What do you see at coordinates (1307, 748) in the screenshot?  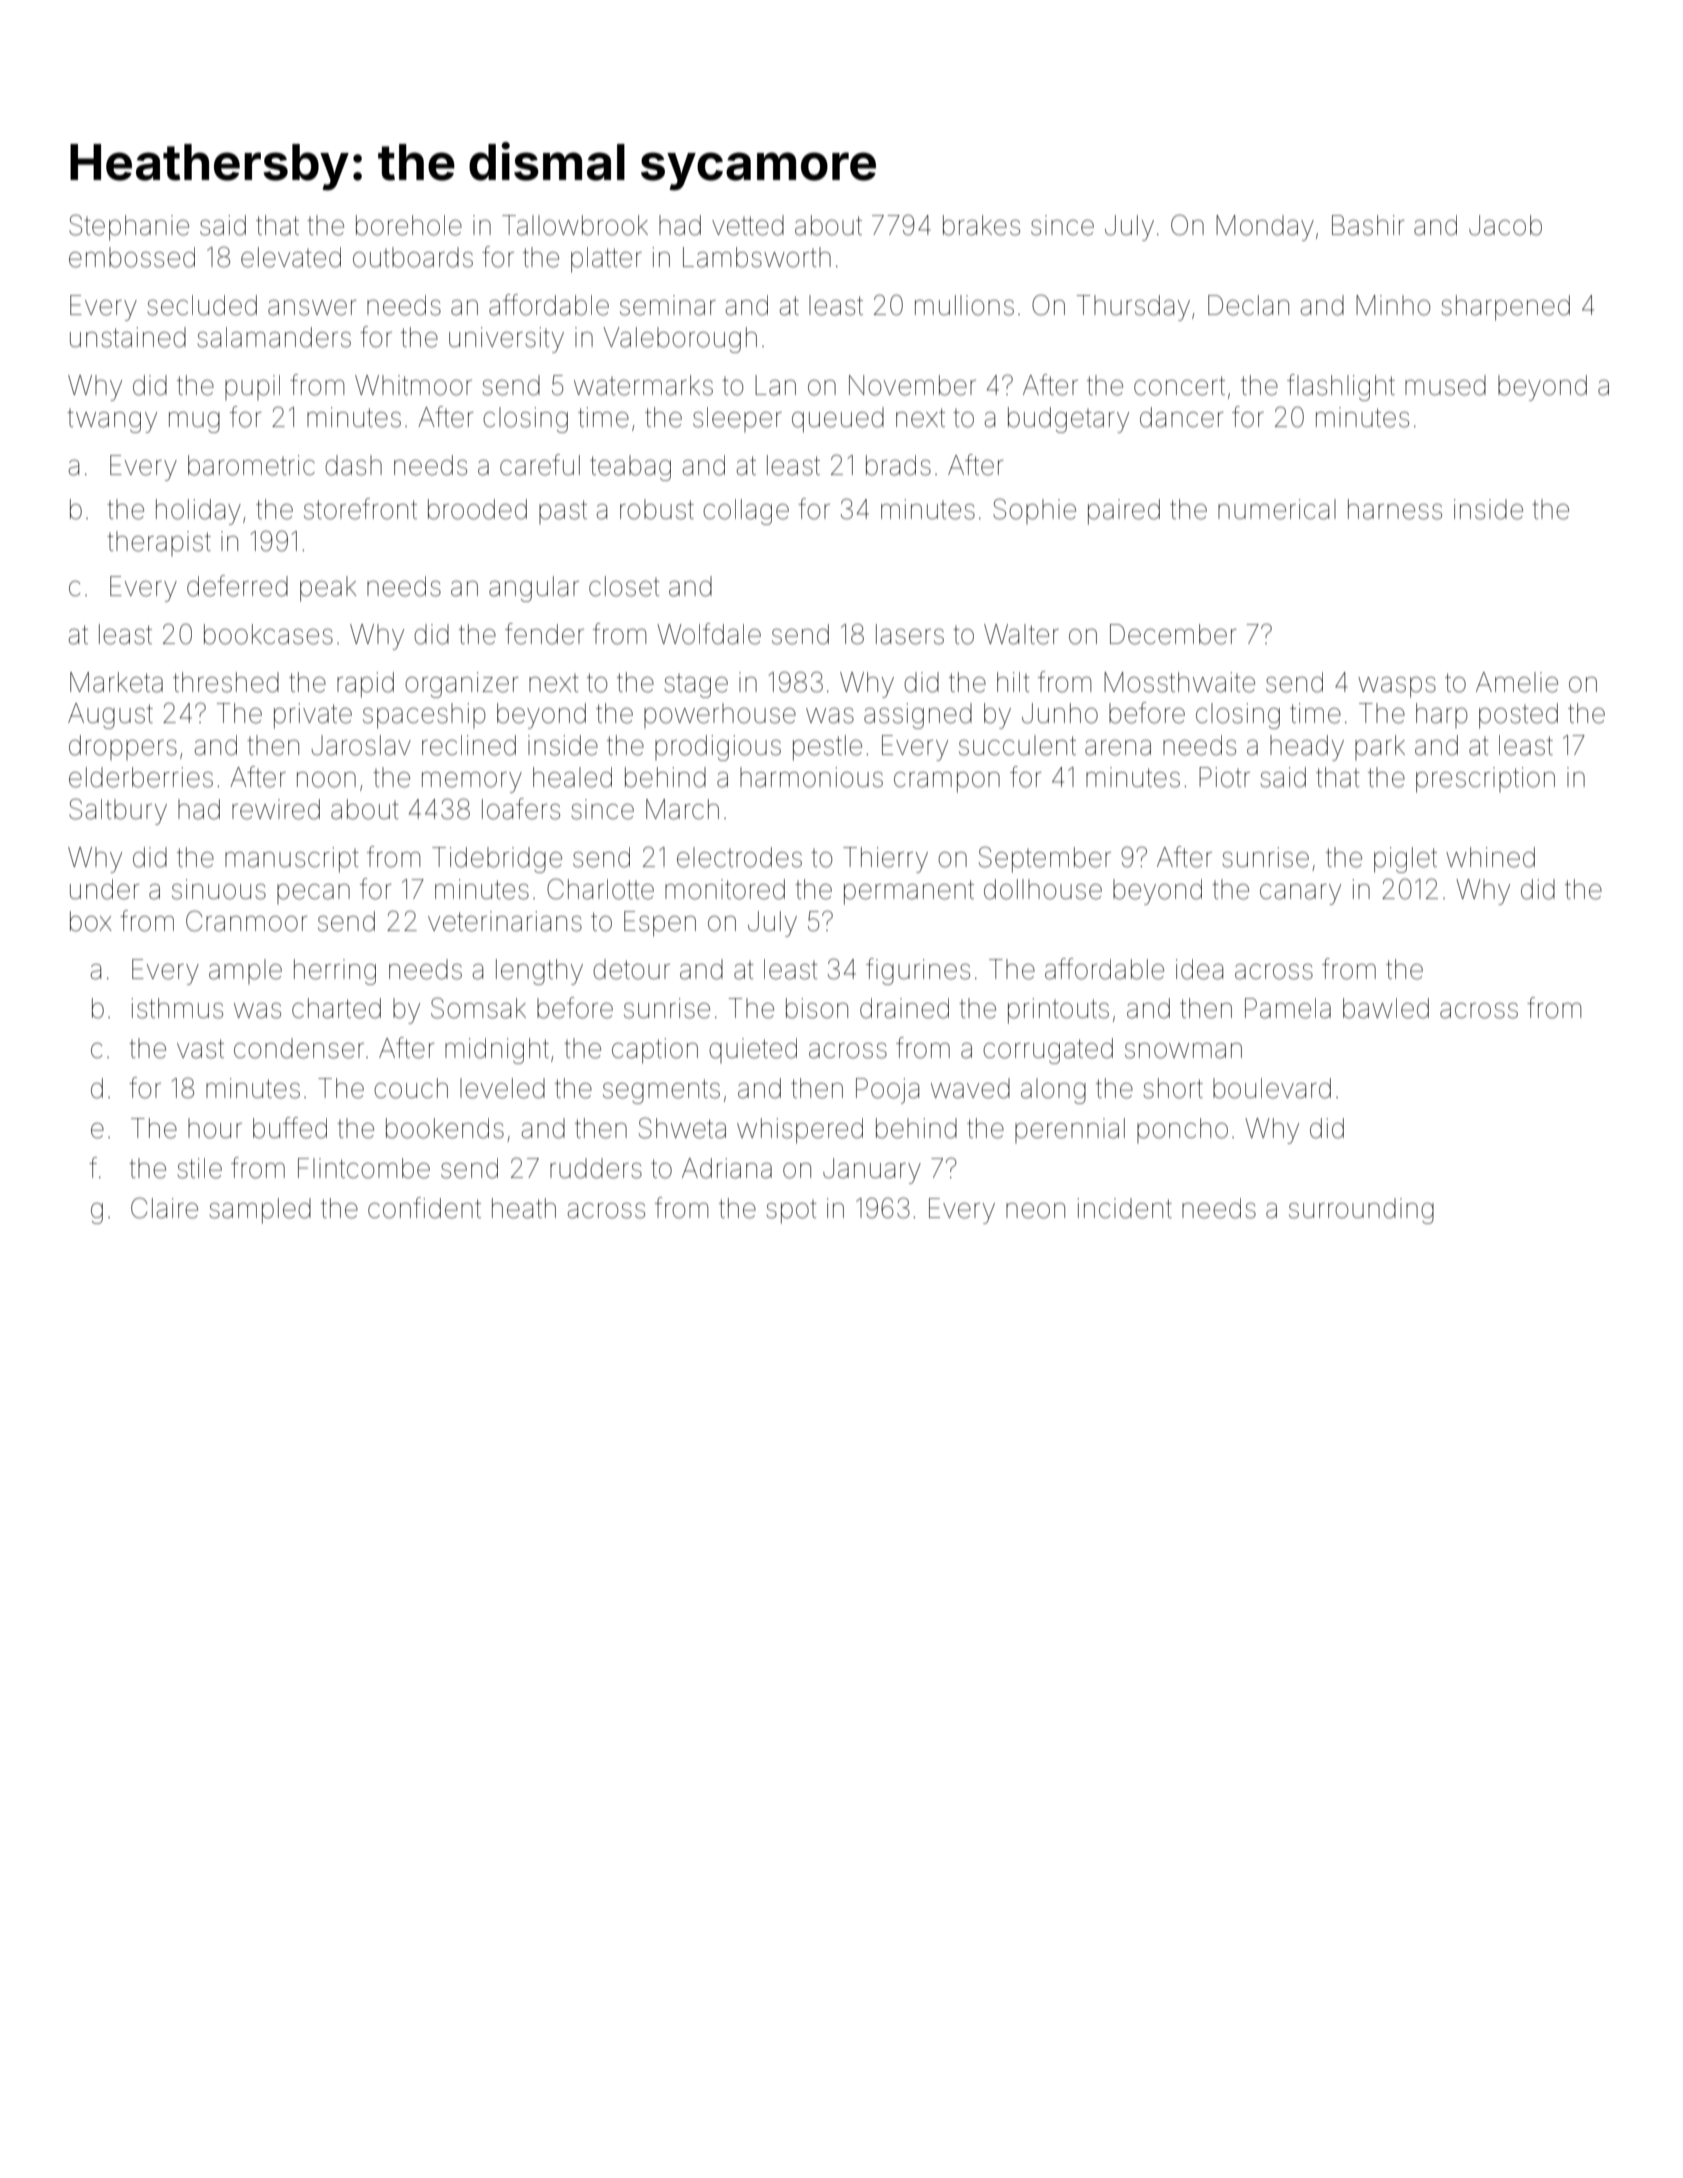 I see `heady` at bounding box center [1307, 748].
